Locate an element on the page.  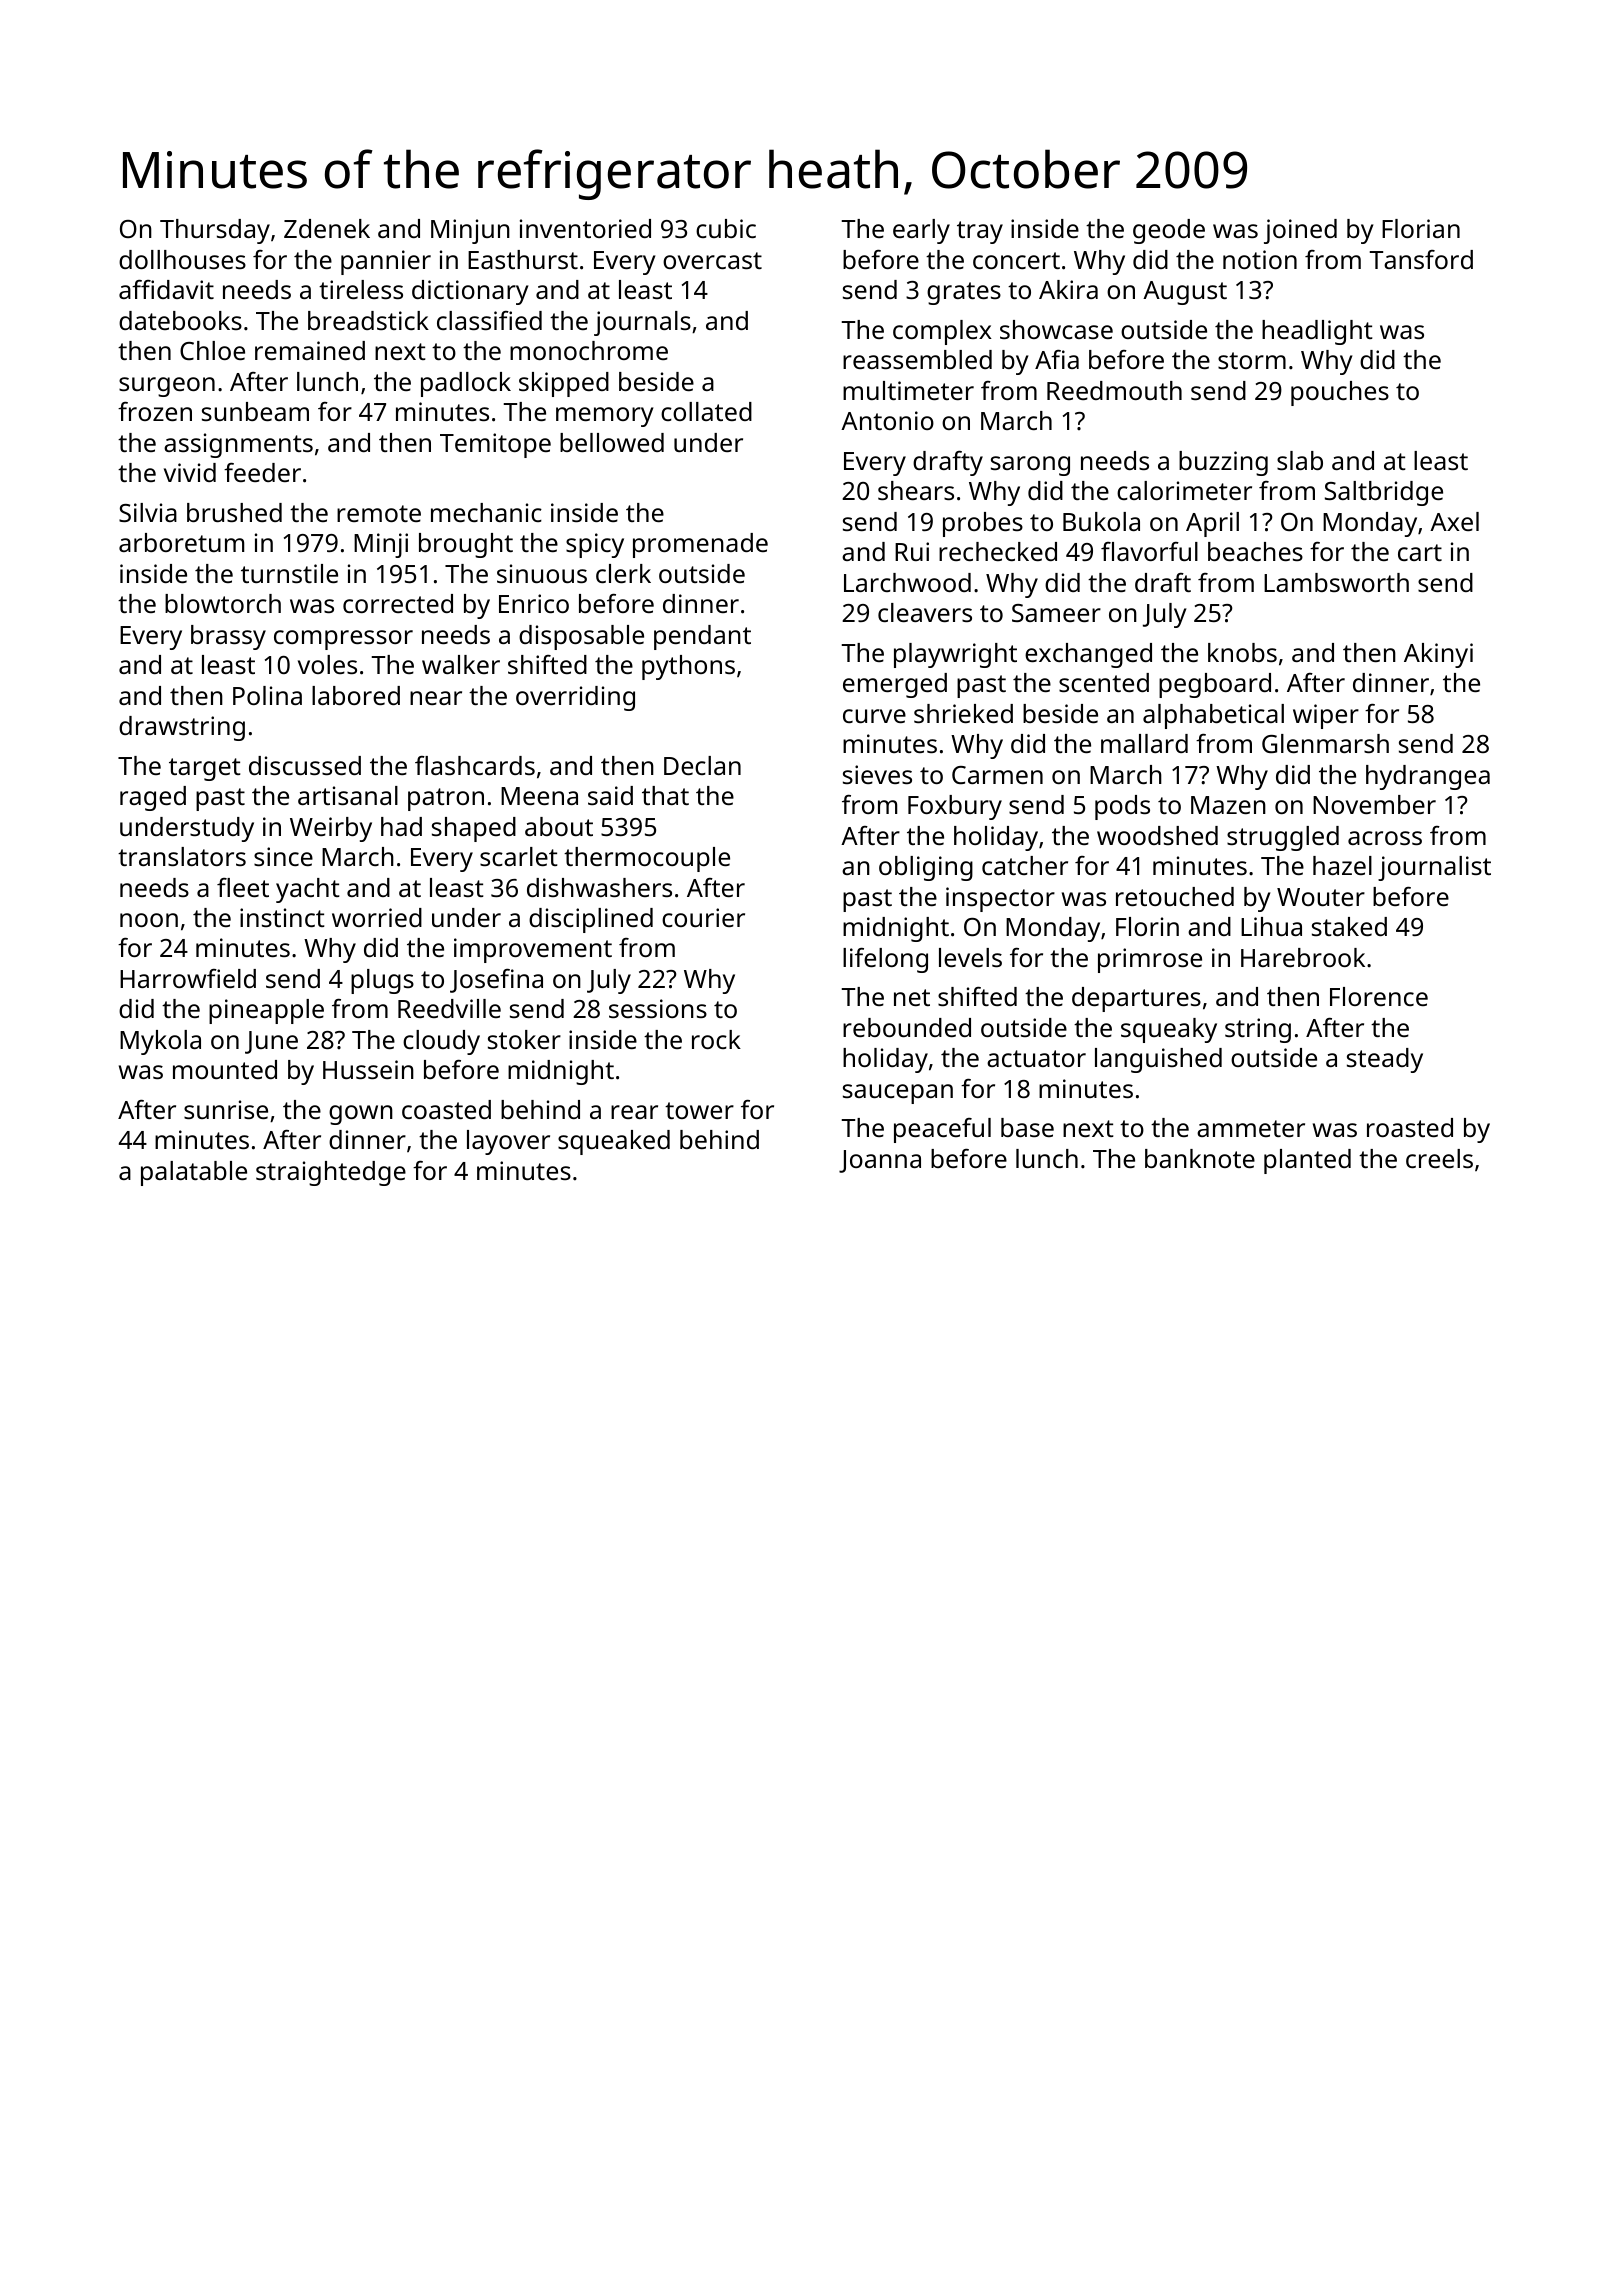
pegboard is located at coordinates (1215, 685).
